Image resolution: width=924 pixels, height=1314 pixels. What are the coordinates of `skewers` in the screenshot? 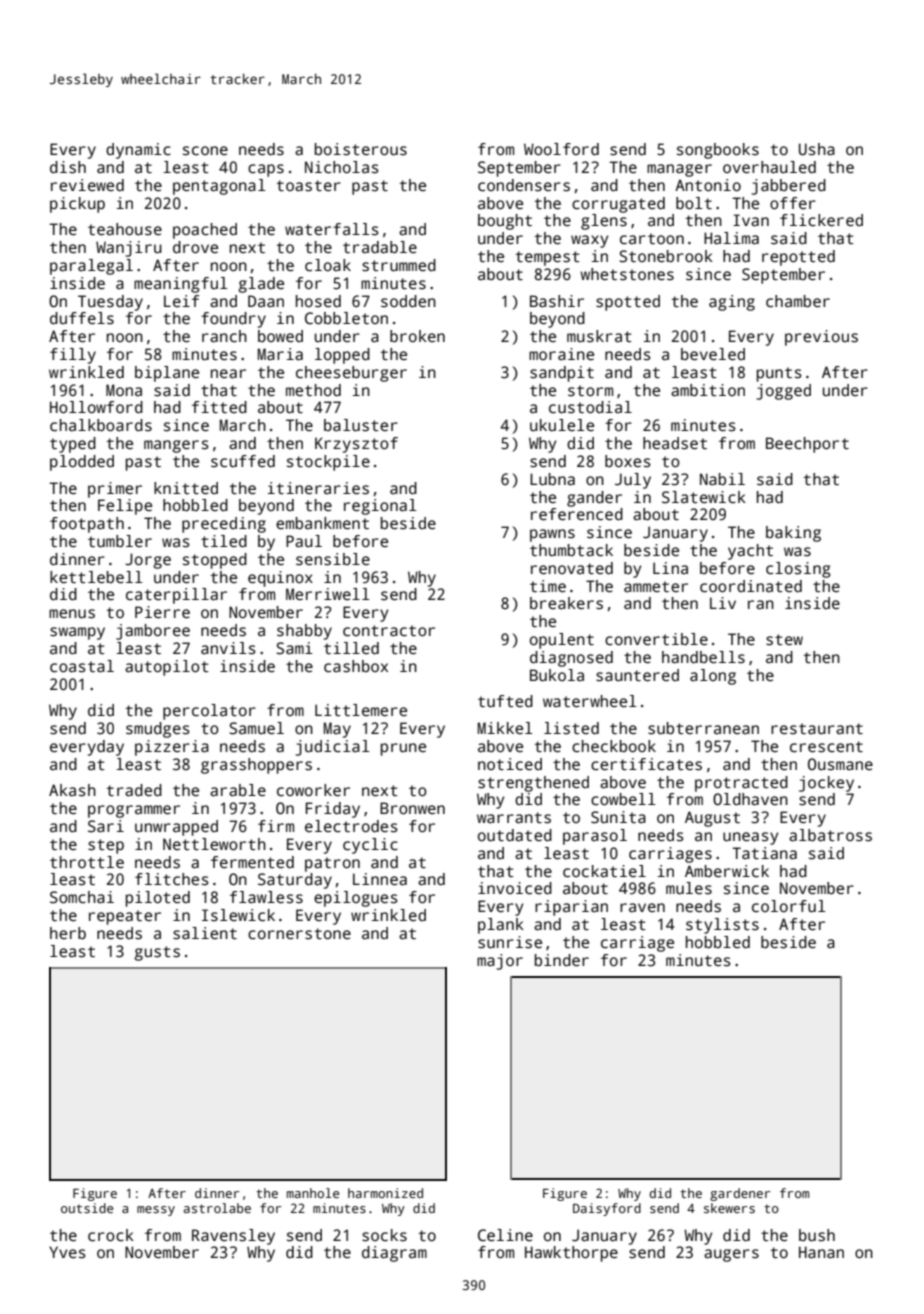 It's located at (729, 1208).
